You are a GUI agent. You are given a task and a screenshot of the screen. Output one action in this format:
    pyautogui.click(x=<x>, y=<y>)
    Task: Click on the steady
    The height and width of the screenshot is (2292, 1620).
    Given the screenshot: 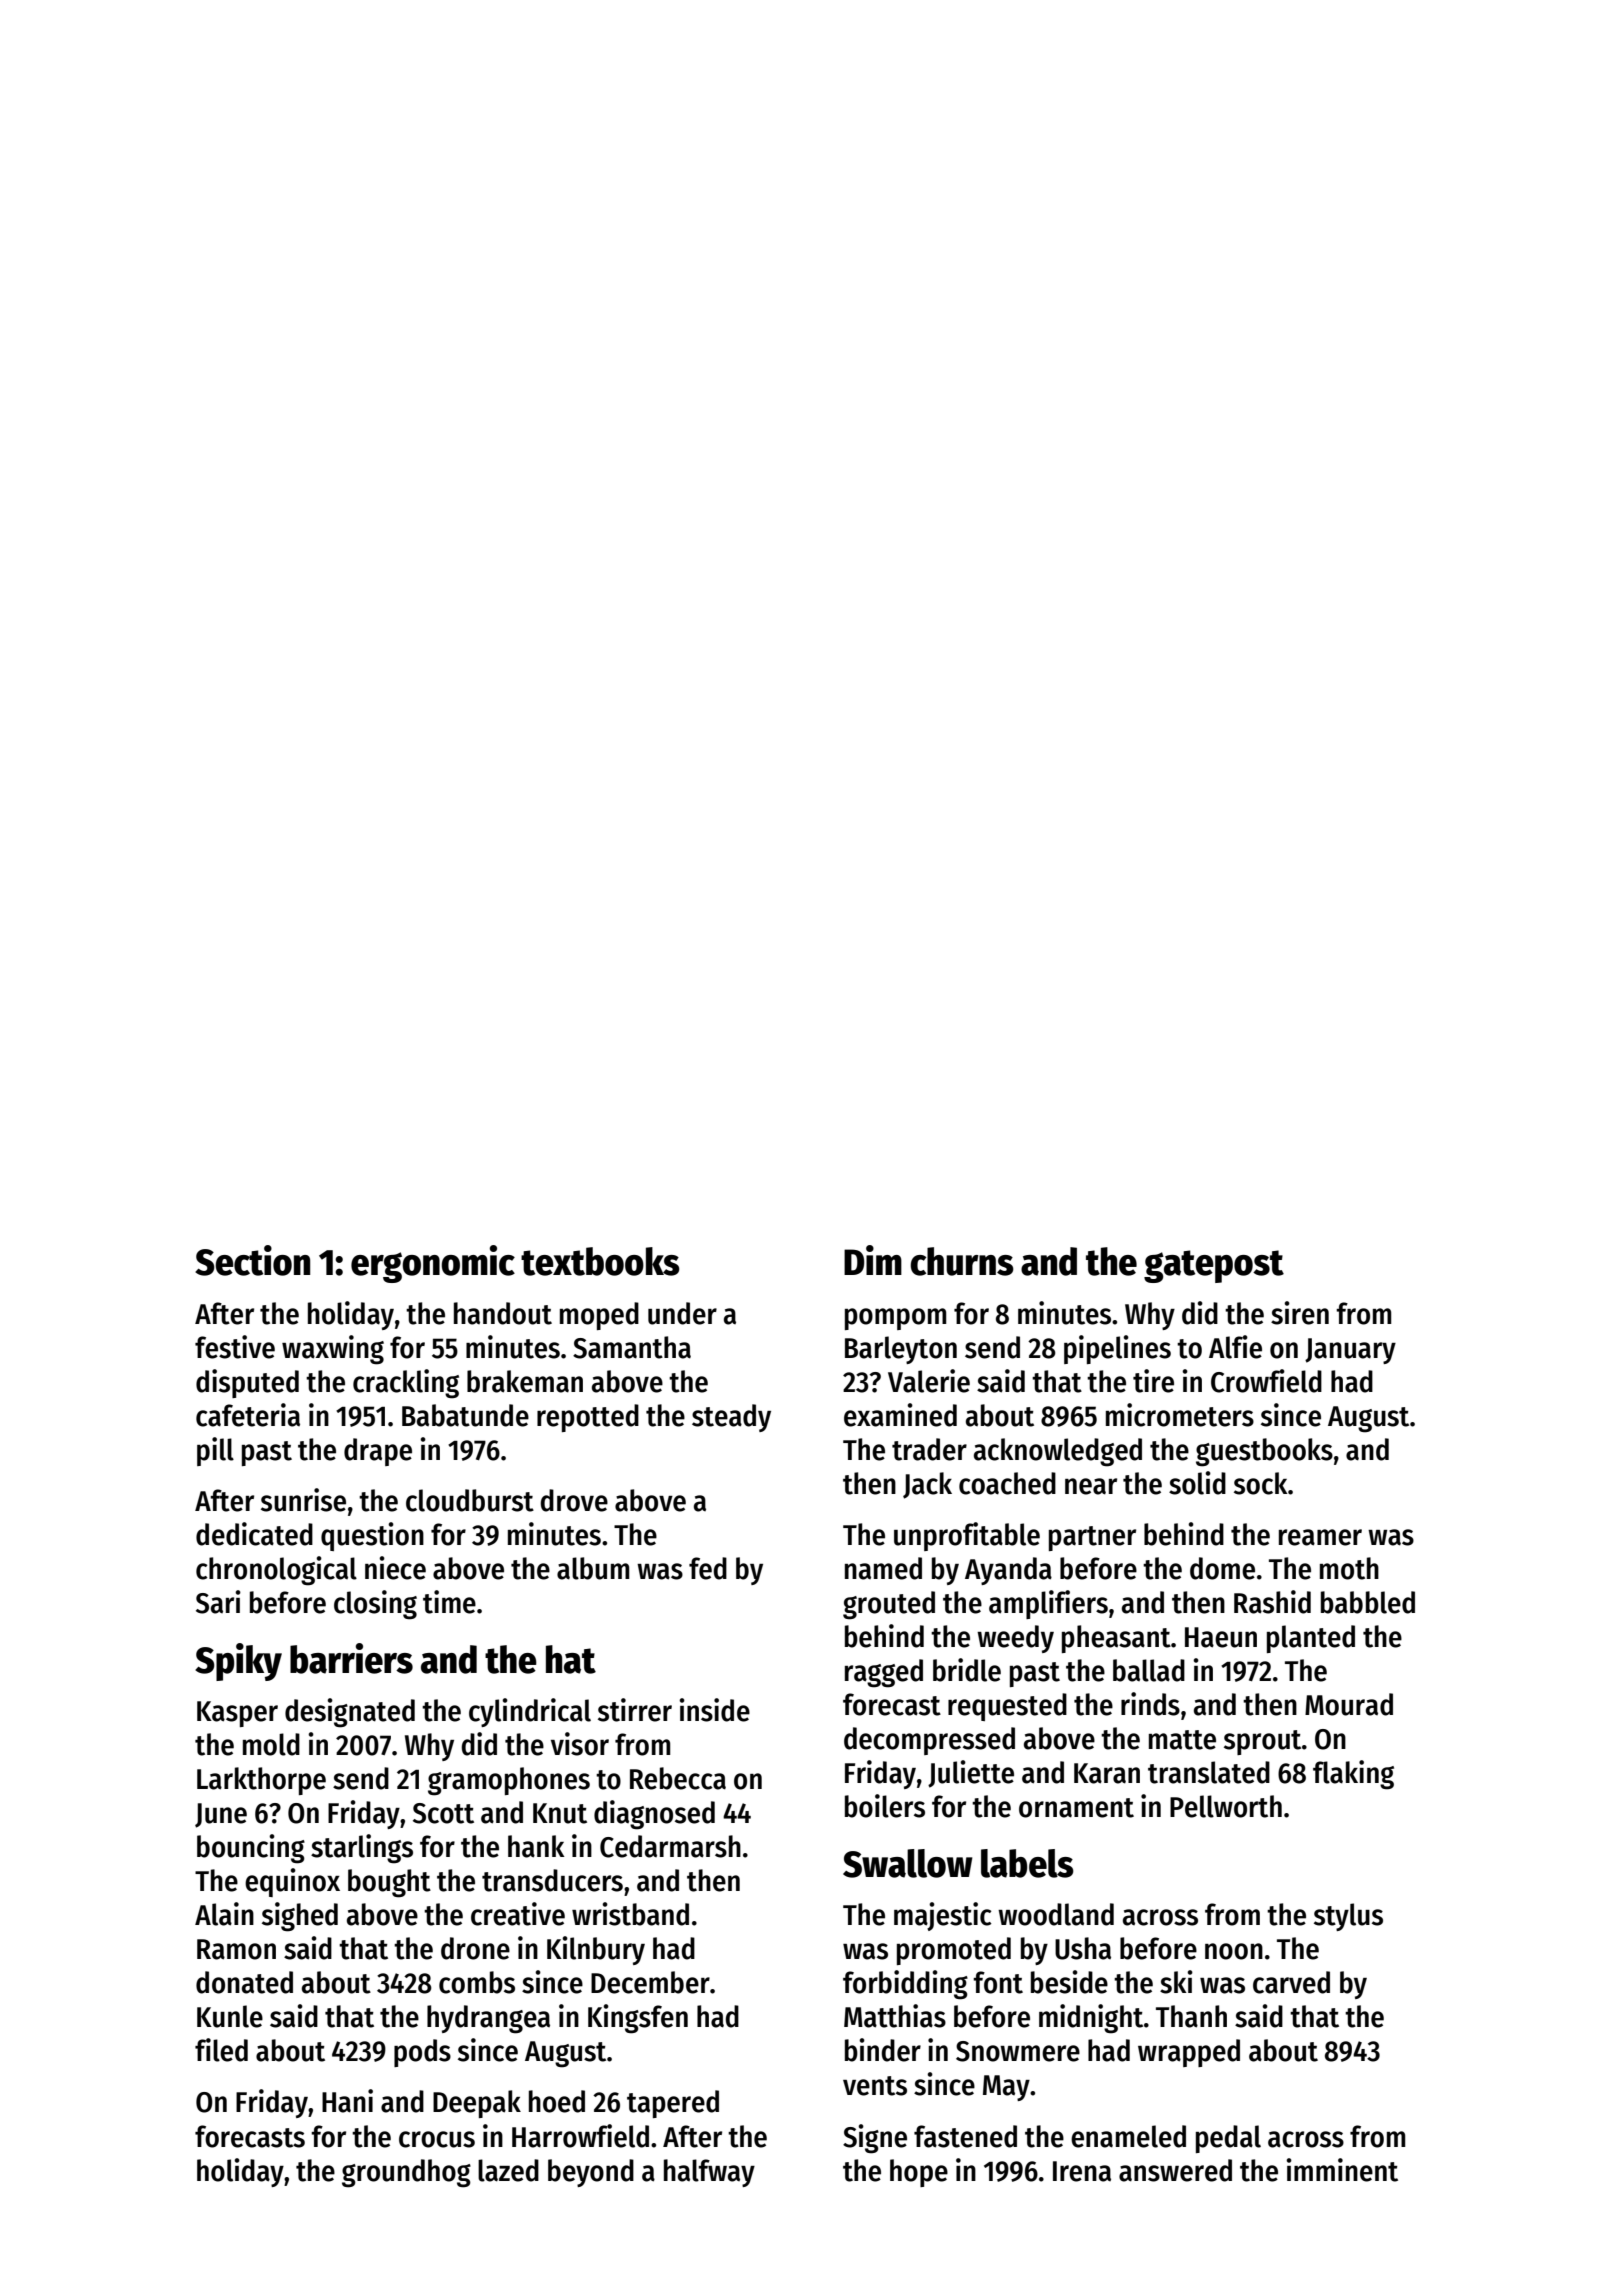 What is the action you would take?
    pyautogui.click(x=731, y=1418)
